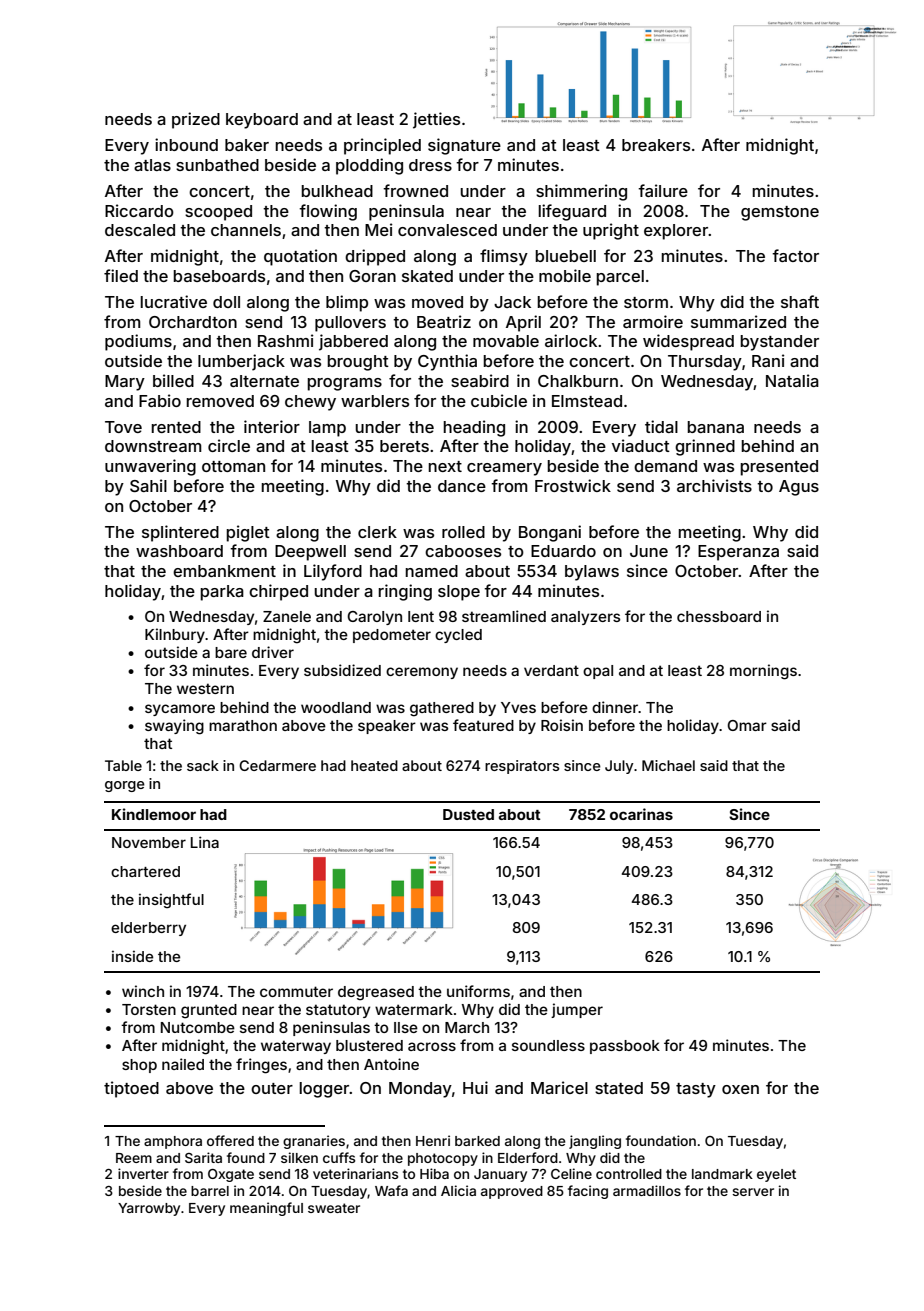 The height and width of the document is (1311, 924). What do you see at coordinates (780, 213) in the document?
I see `gemstone` at bounding box center [780, 213].
